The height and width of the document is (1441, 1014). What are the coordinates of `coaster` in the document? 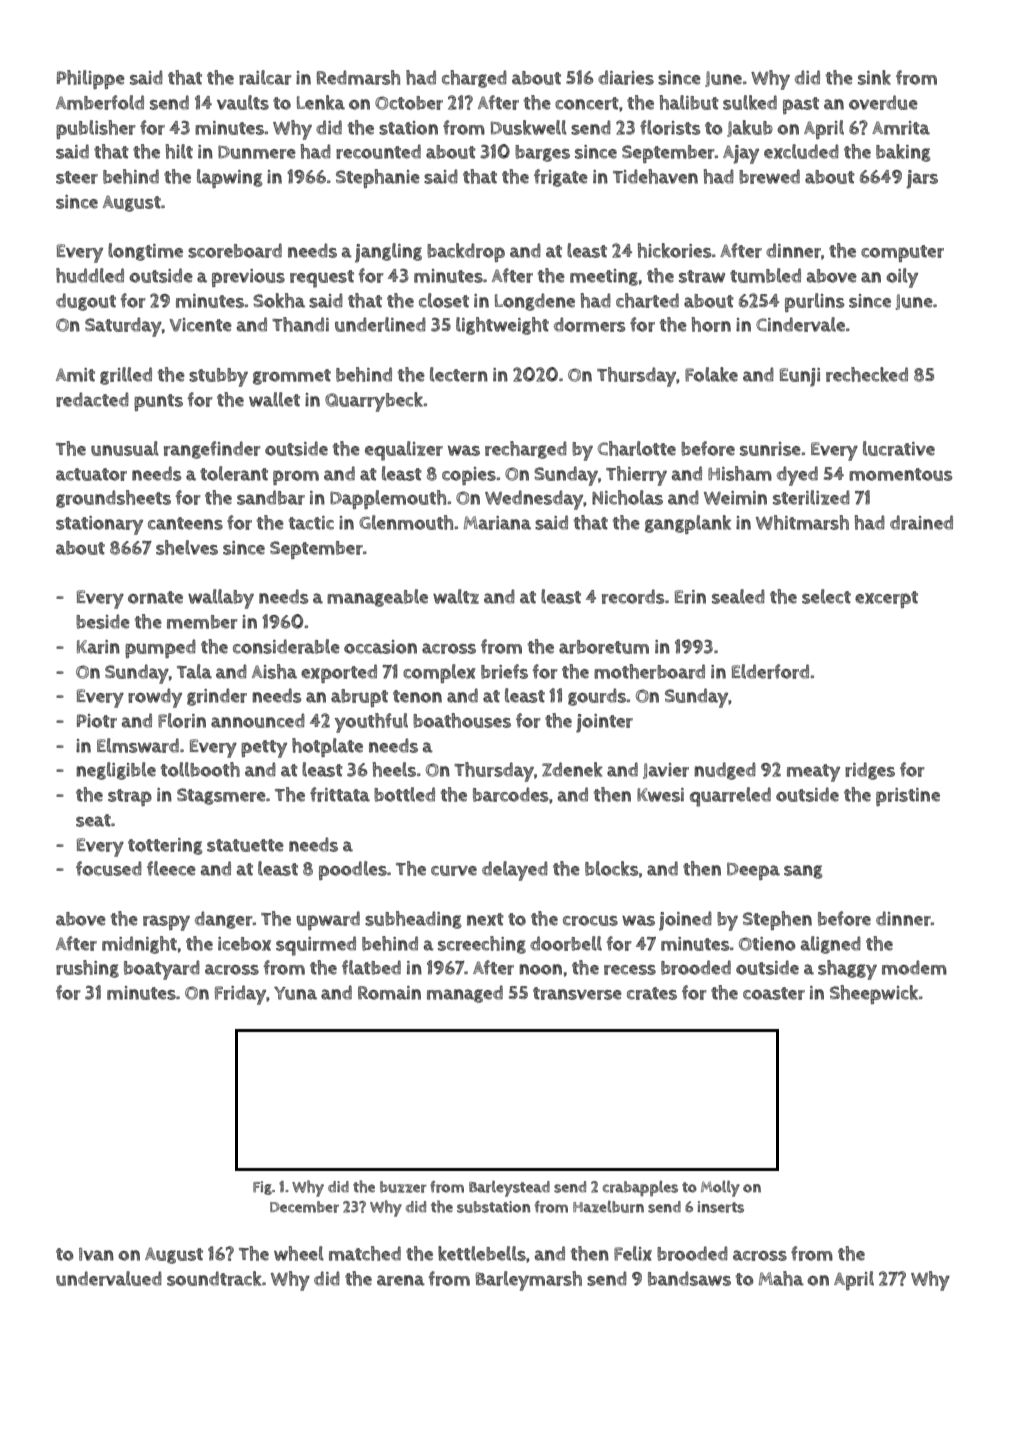 It's located at (774, 993).
